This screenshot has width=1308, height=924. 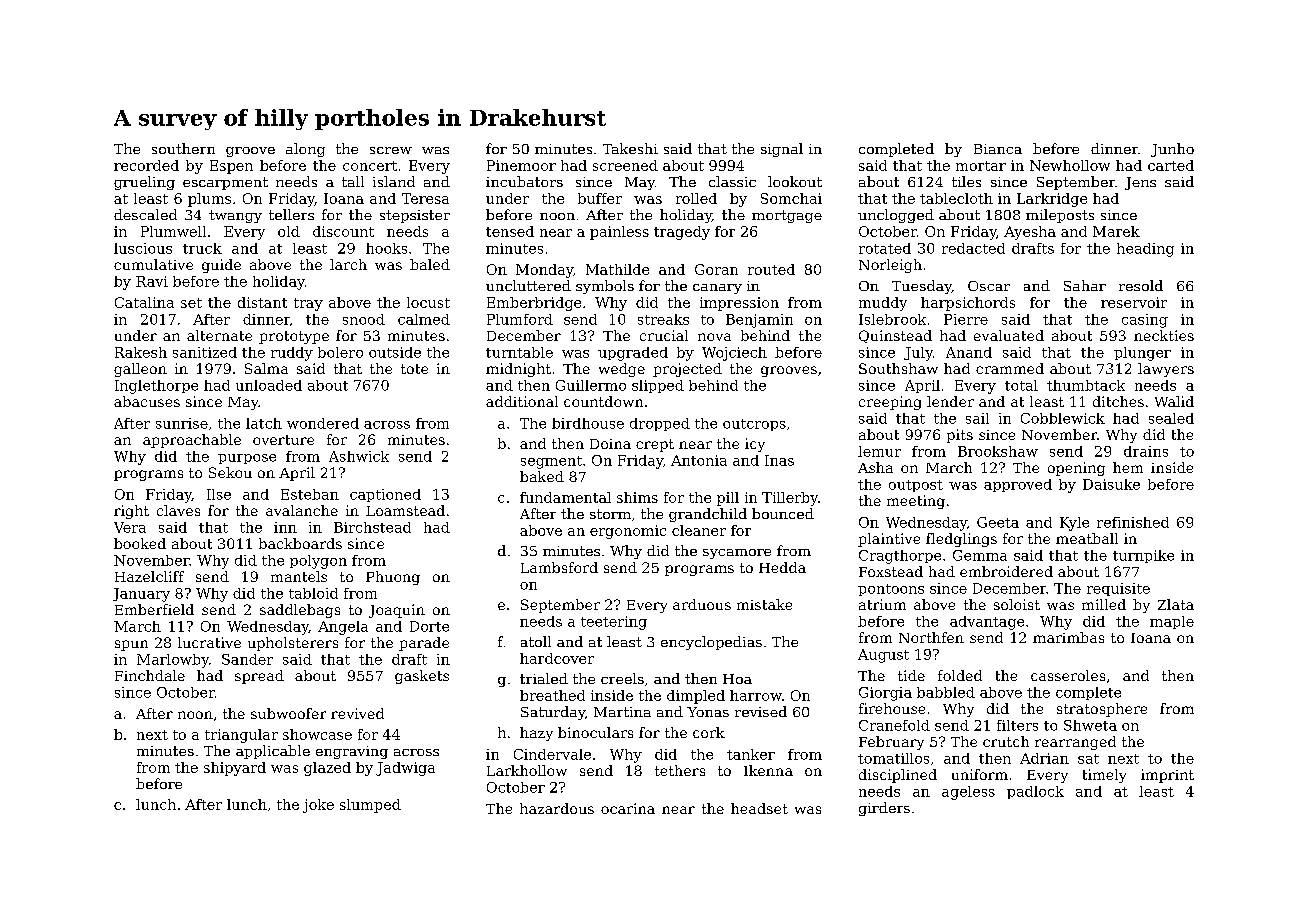 What do you see at coordinates (1075, 743) in the screenshot?
I see `rearranged` at bounding box center [1075, 743].
